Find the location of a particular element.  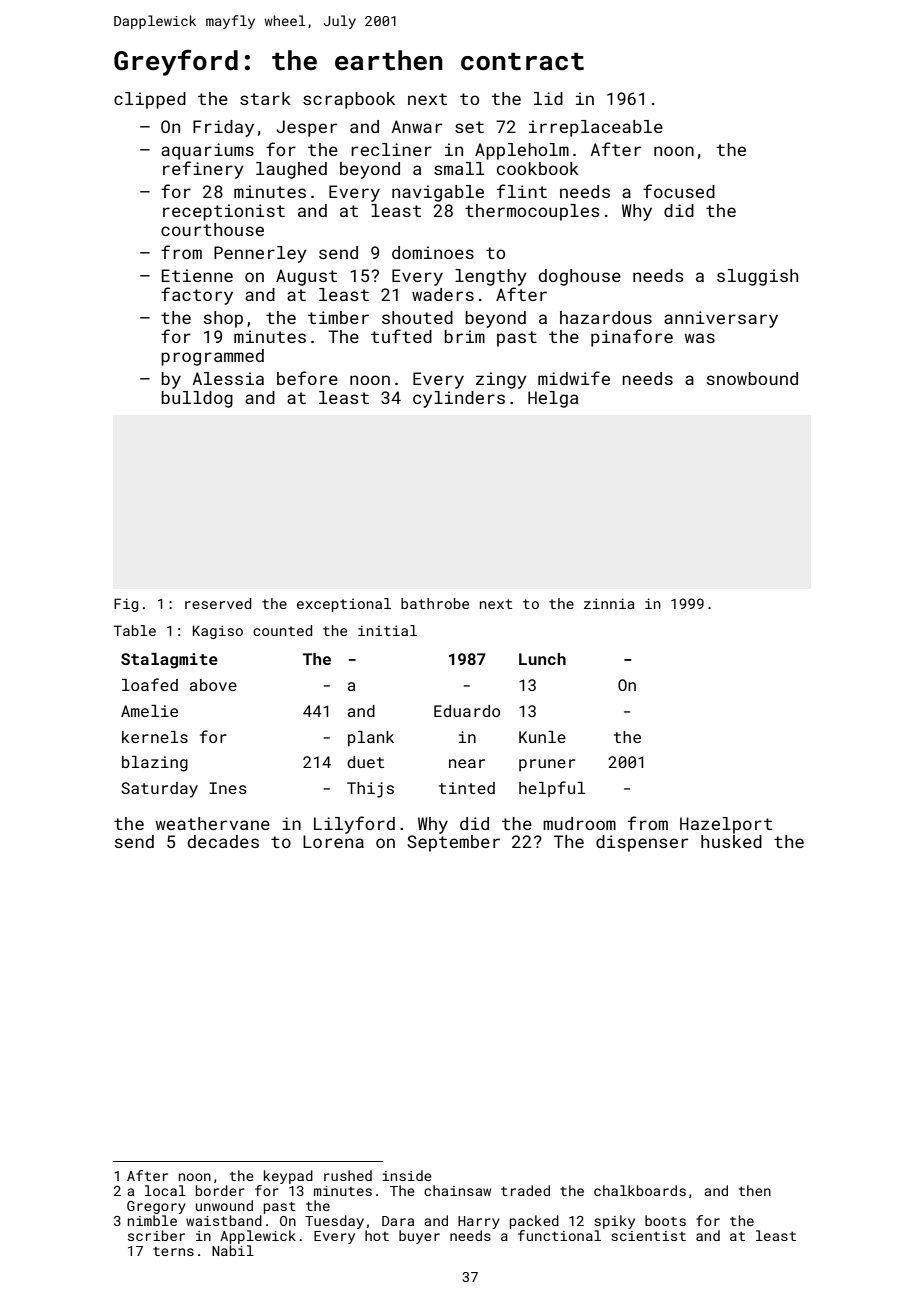

initial is located at coordinates (387, 630).
